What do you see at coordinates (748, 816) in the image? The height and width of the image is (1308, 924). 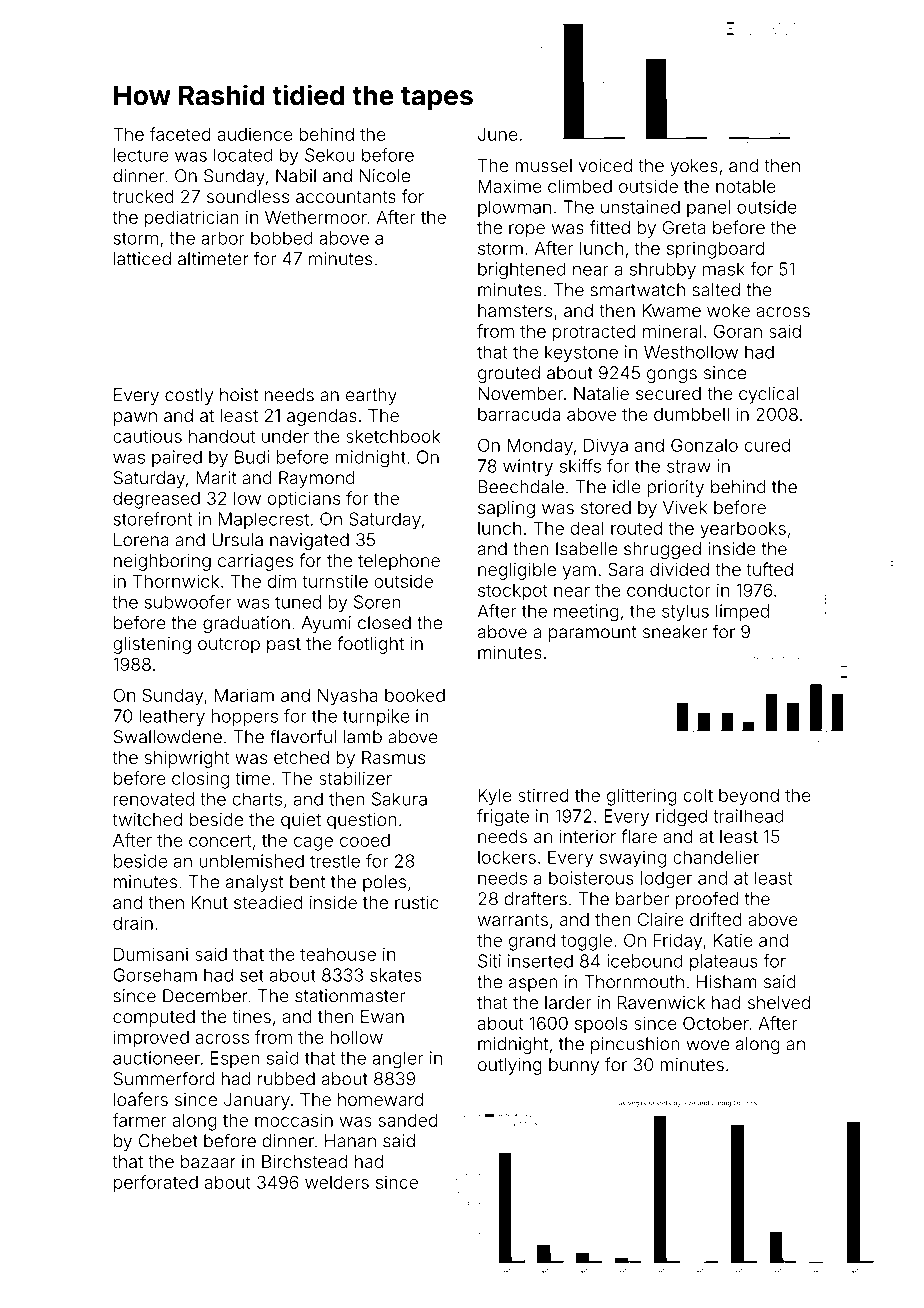 I see `trailhead` at bounding box center [748, 816].
